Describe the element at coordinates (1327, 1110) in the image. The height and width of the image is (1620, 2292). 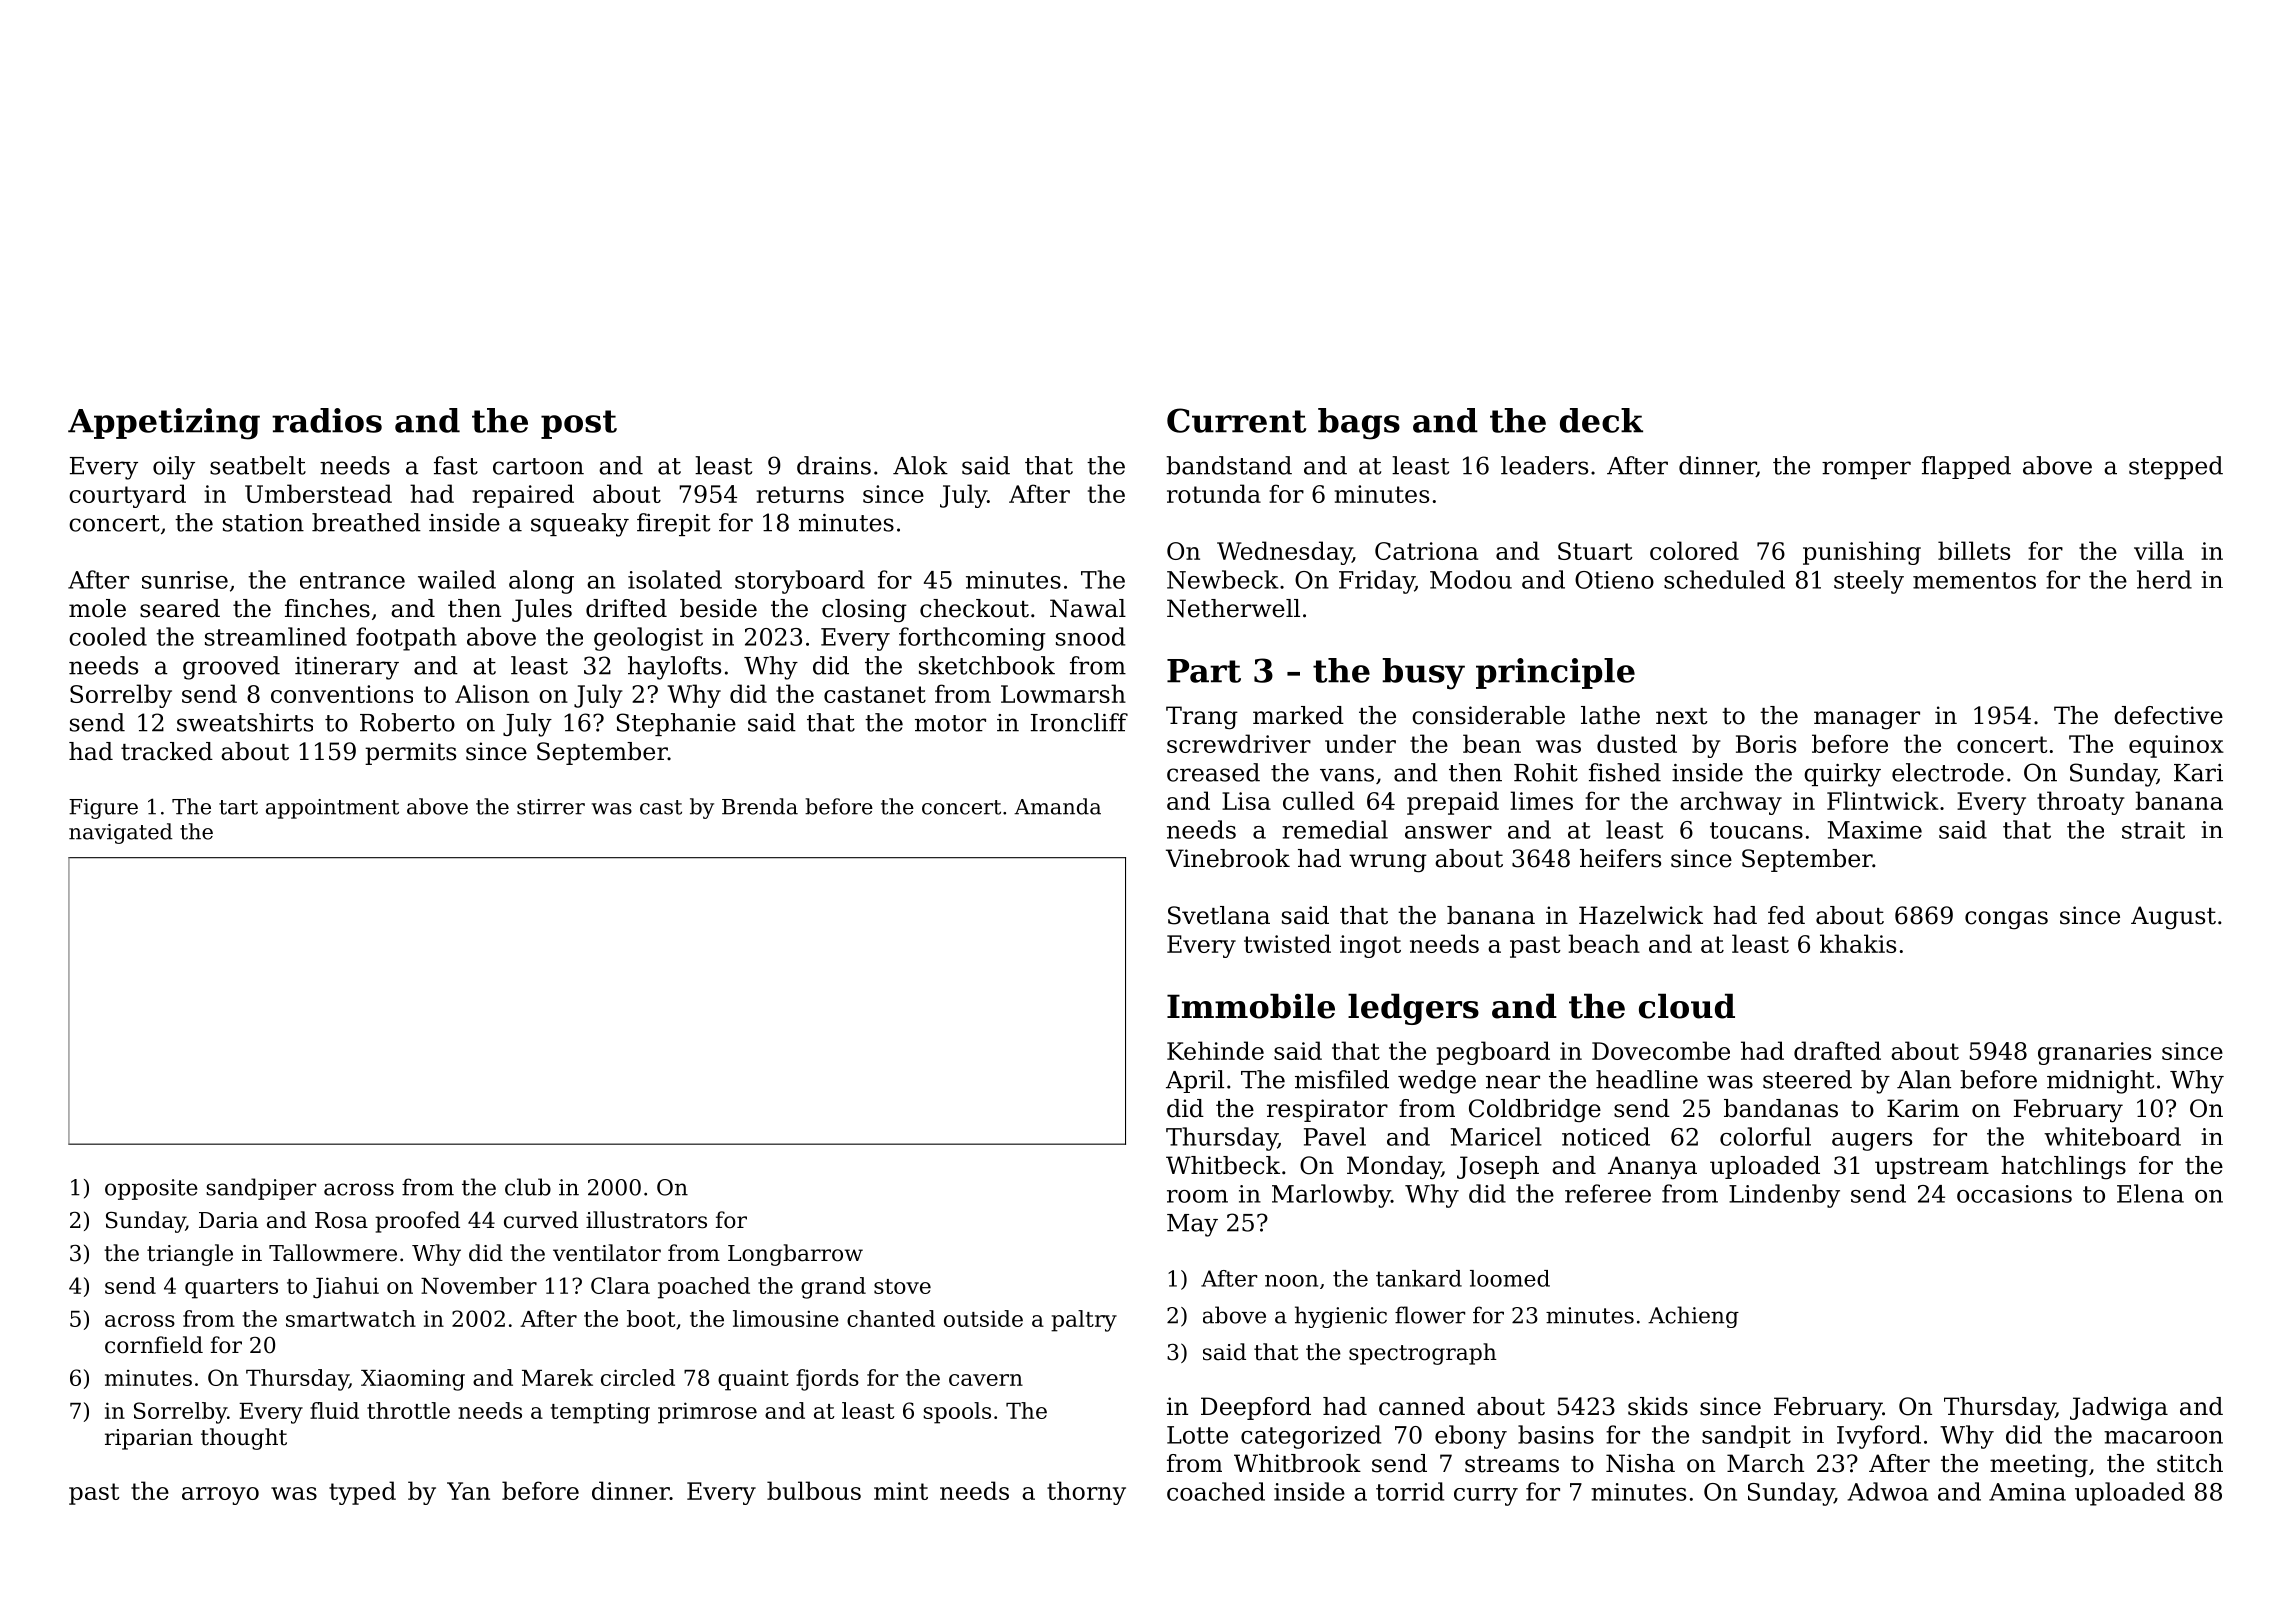
I see `respirator` at that location.
